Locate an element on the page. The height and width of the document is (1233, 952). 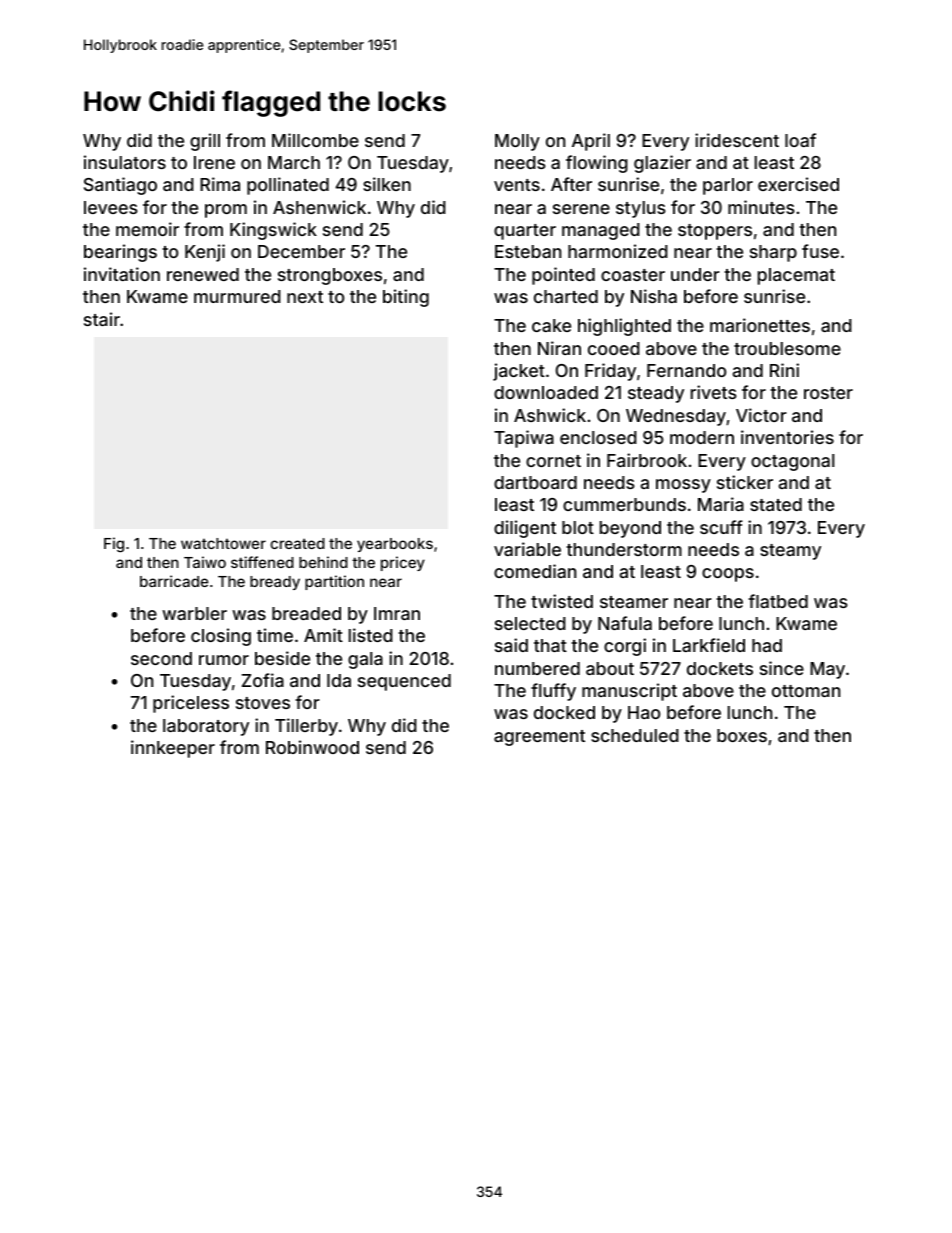
stated is located at coordinates (776, 504).
